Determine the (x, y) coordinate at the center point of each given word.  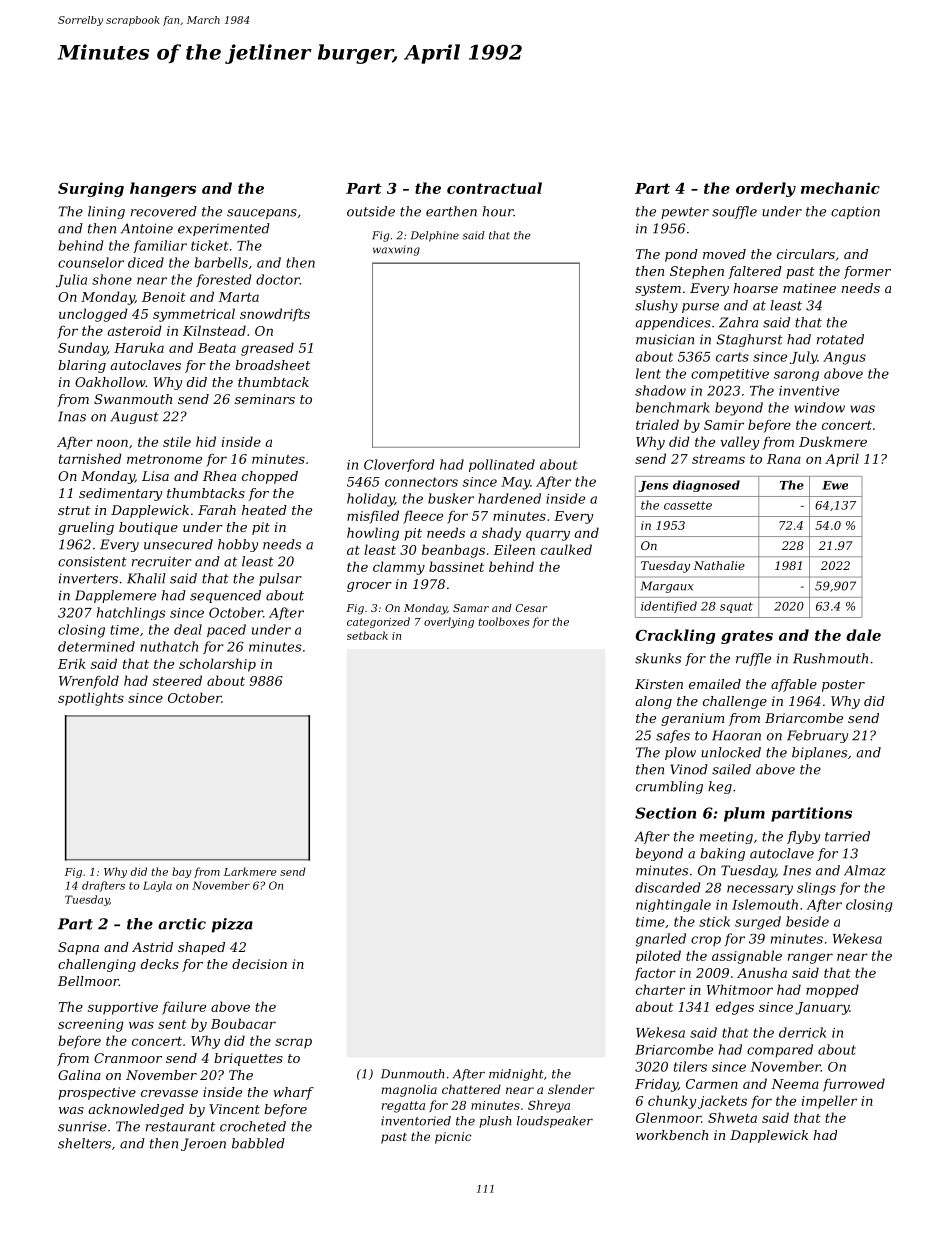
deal (188, 629)
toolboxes (503, 621)
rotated (840, 339)
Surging (91, 189)
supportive (123, 1008)
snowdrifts (275, 315)
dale (863, 635)
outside (371, 211)
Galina (79, 1075)
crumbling (669, 787)
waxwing (396, 250)
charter (660, 989)
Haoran (736, 735)
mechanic (840, 188)
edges (735, 1008)
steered (177, 680)
